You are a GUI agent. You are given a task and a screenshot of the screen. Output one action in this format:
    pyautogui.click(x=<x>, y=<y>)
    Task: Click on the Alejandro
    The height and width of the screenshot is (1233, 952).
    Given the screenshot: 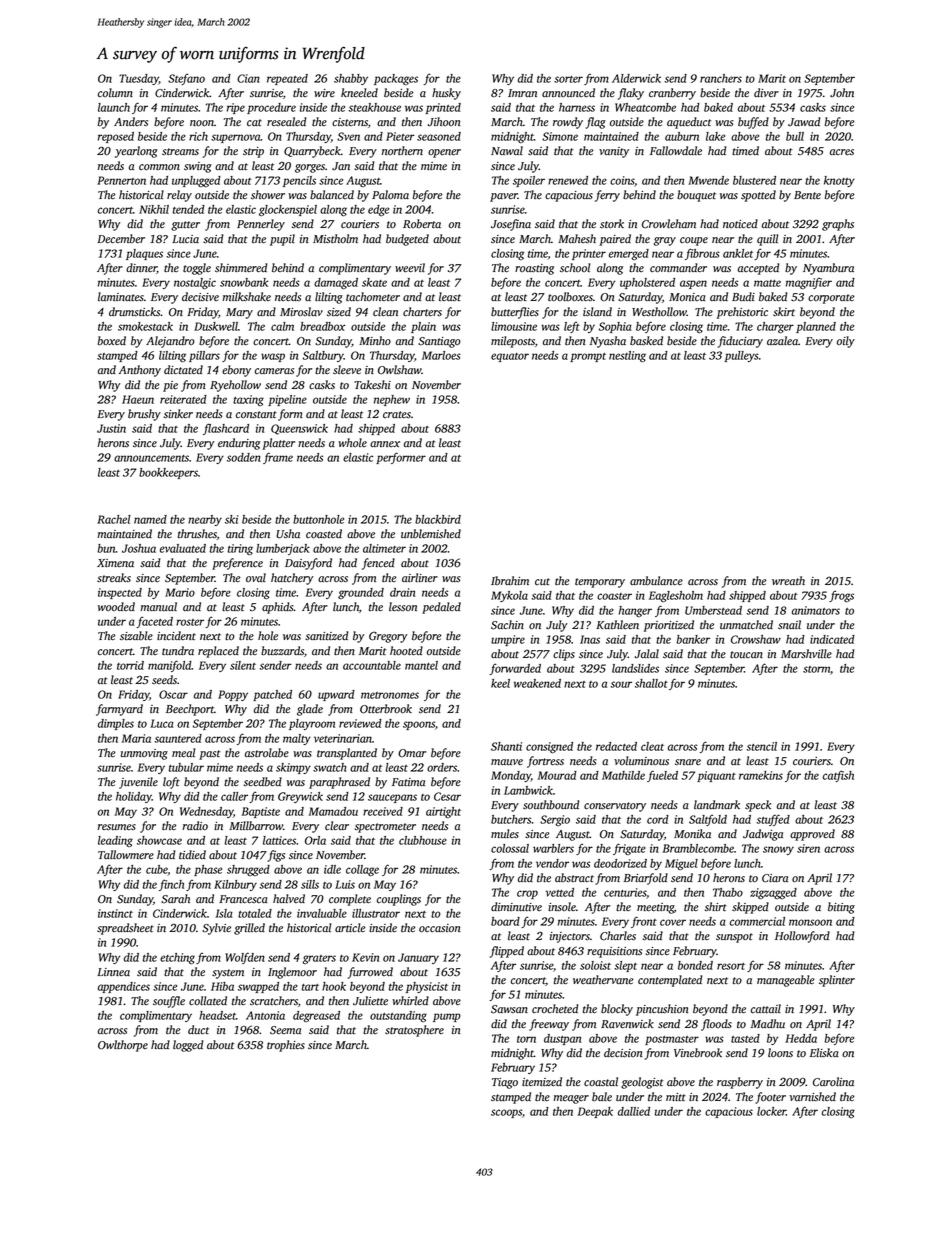 What is the action you would take?
    pyautogui.click(x=170, y=342)
